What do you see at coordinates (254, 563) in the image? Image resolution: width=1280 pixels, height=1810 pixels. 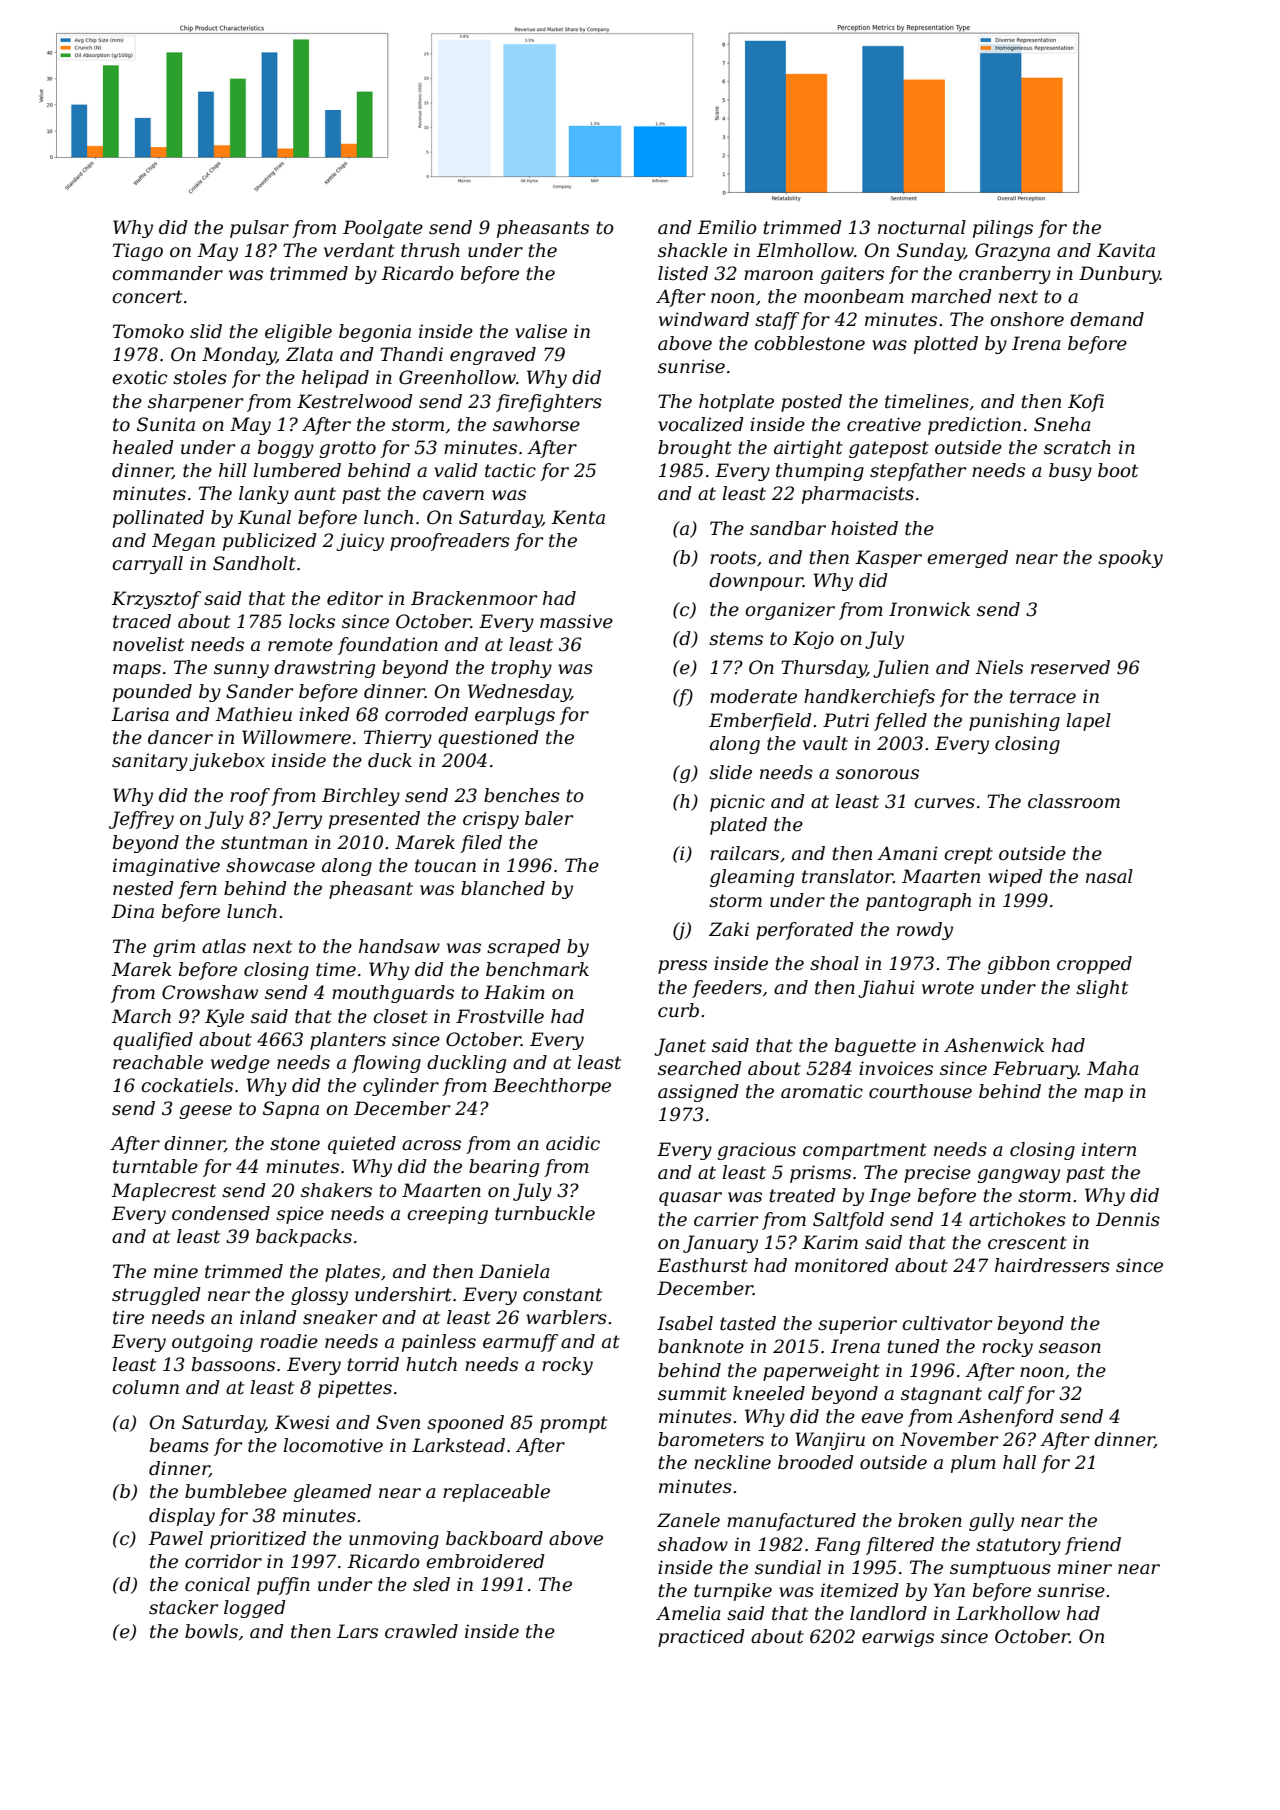 I see `Sandholt` at bounding box center [254, 563].
